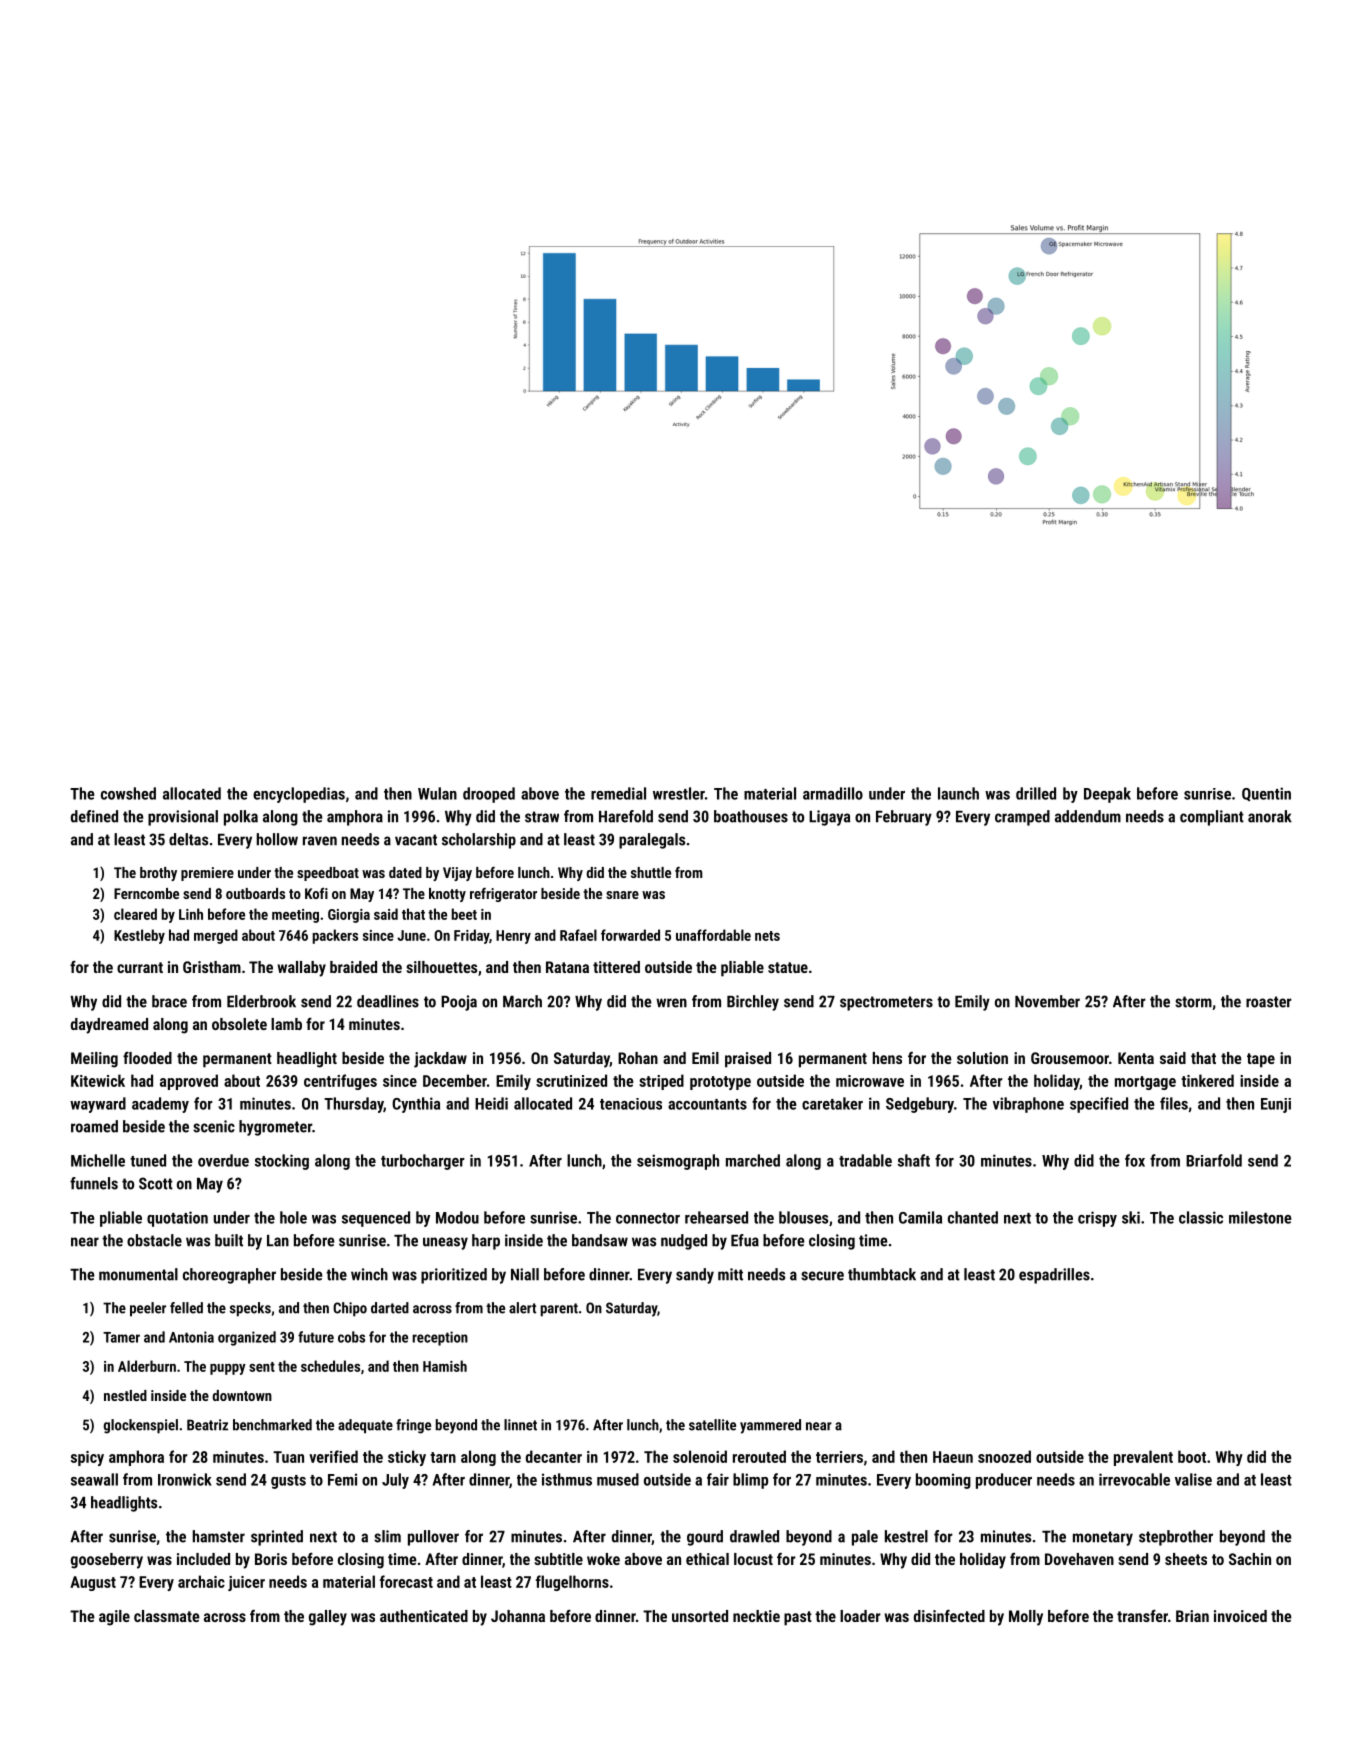 This screenshot has height=1763, width=1362. I want to click on invoiced, so click(1240, 1616).
